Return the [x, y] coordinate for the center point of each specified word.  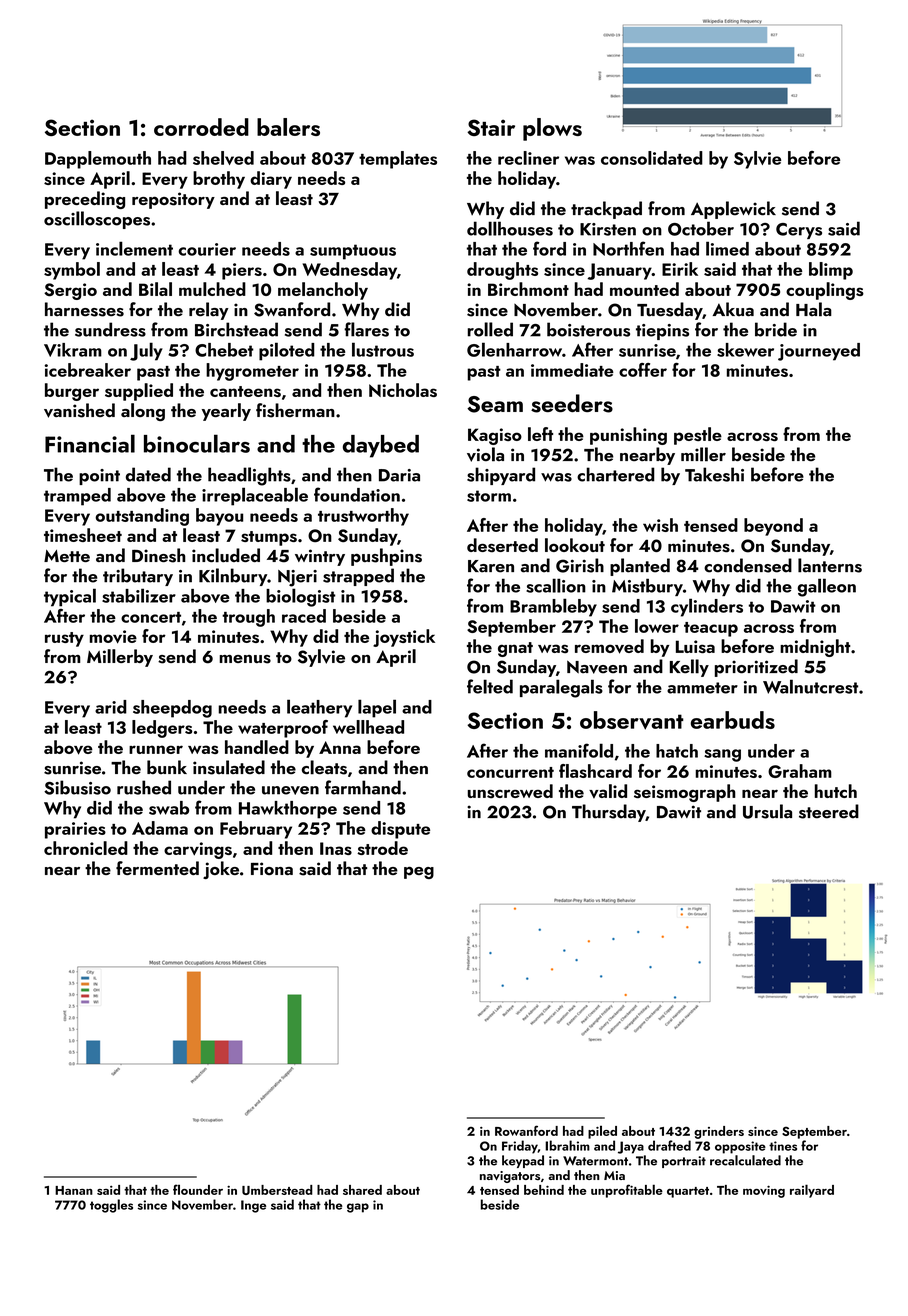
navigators [510, 1177]
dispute [400, 830]
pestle [698, 436]
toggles [111, 1206]
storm [489, 496]
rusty [64, 639]
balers [288, 127]
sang [722, 755]
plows [552, 129]
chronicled [86, 848]
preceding [85, 200]
